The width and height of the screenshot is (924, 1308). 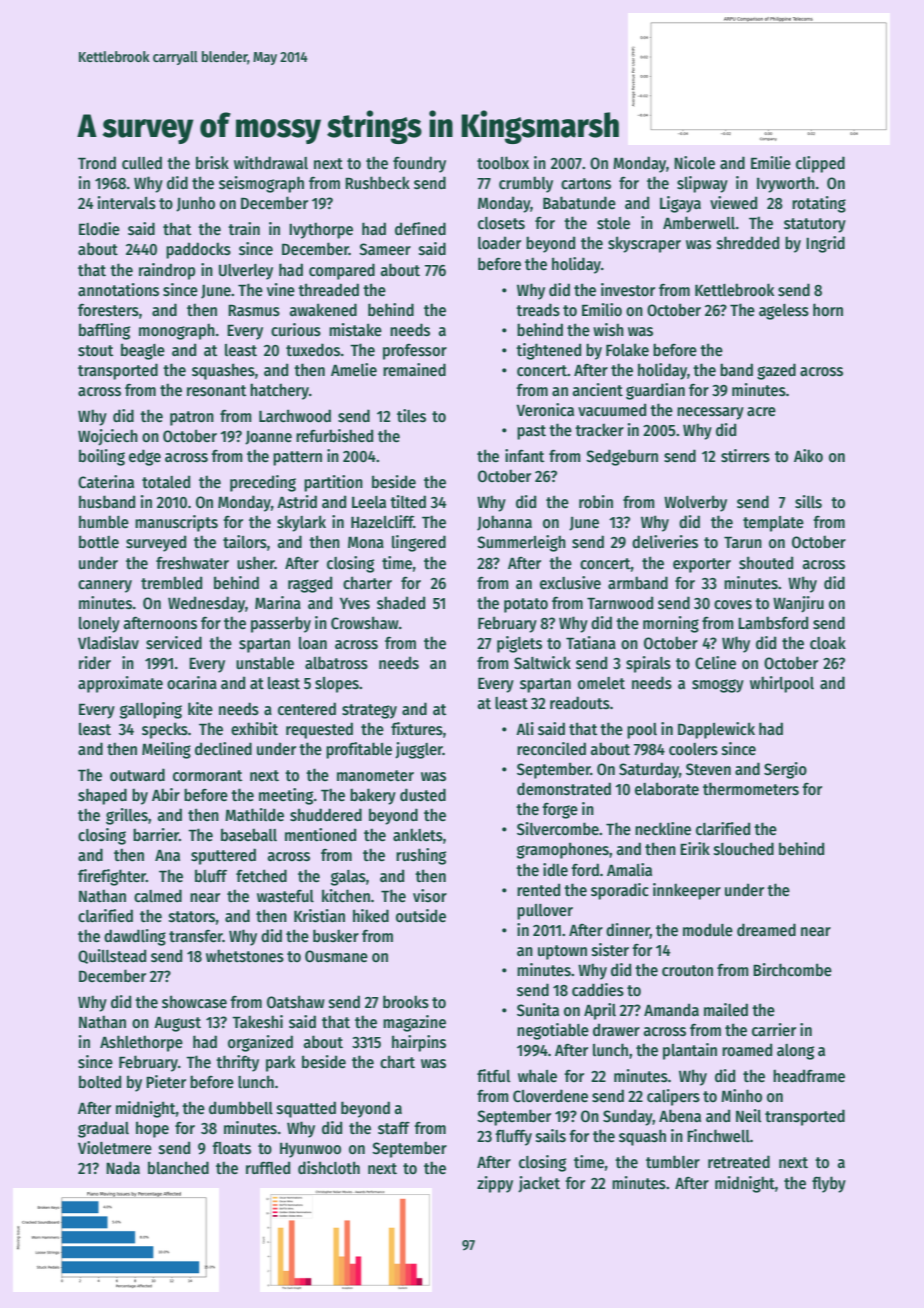 I want to click on galloping, so click(x=151, y=710).
